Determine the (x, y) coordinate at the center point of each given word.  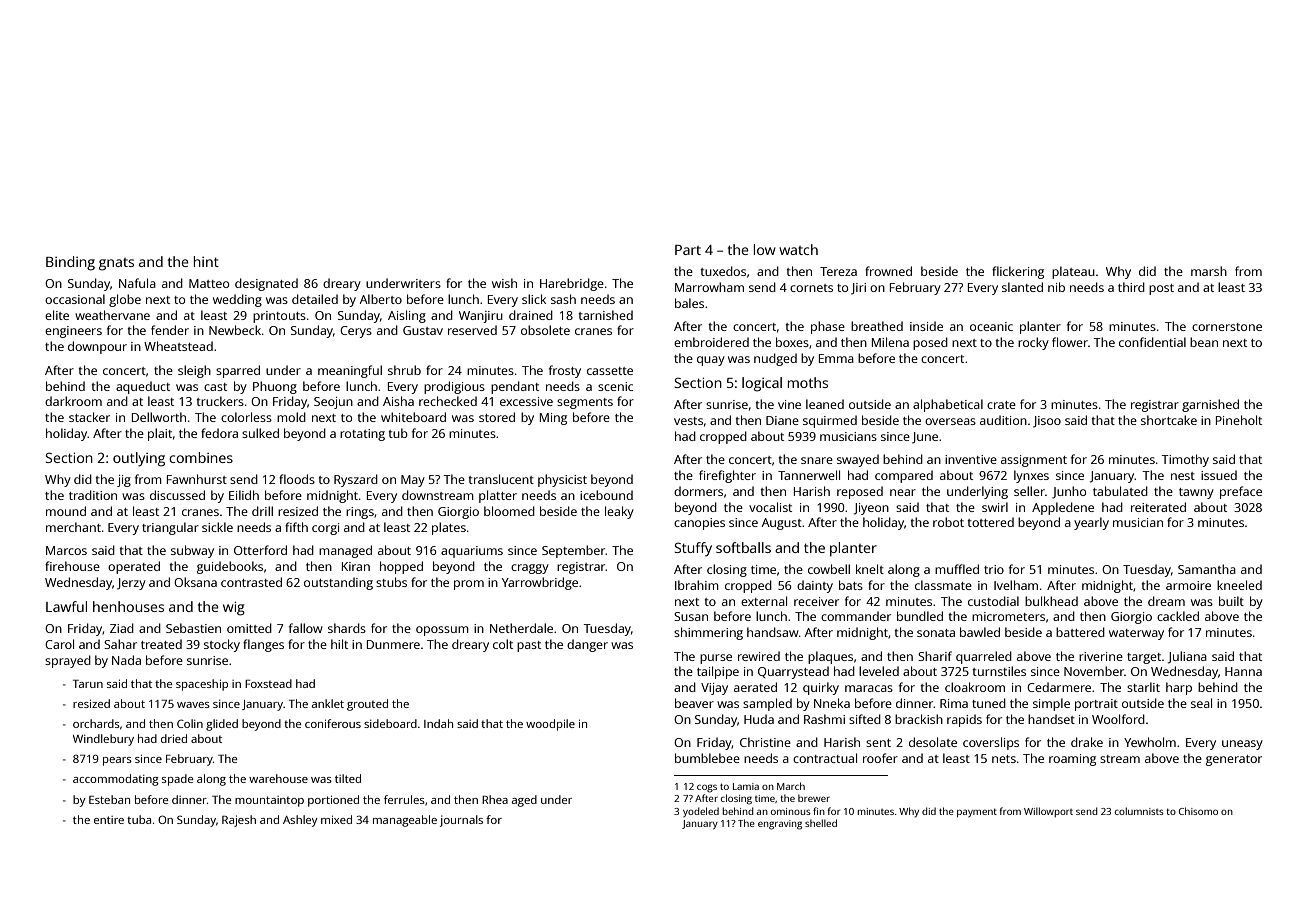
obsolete (545, 330)
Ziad (122, 628)
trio (994, 569)
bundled (920, 616)
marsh (1209, 271)
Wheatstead (178, 346)
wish (504, 283)
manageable (405, 821)
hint (206, 261)
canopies (699, 524)
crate (1001, 405)
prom (469, 585)
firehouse (72, 566)
